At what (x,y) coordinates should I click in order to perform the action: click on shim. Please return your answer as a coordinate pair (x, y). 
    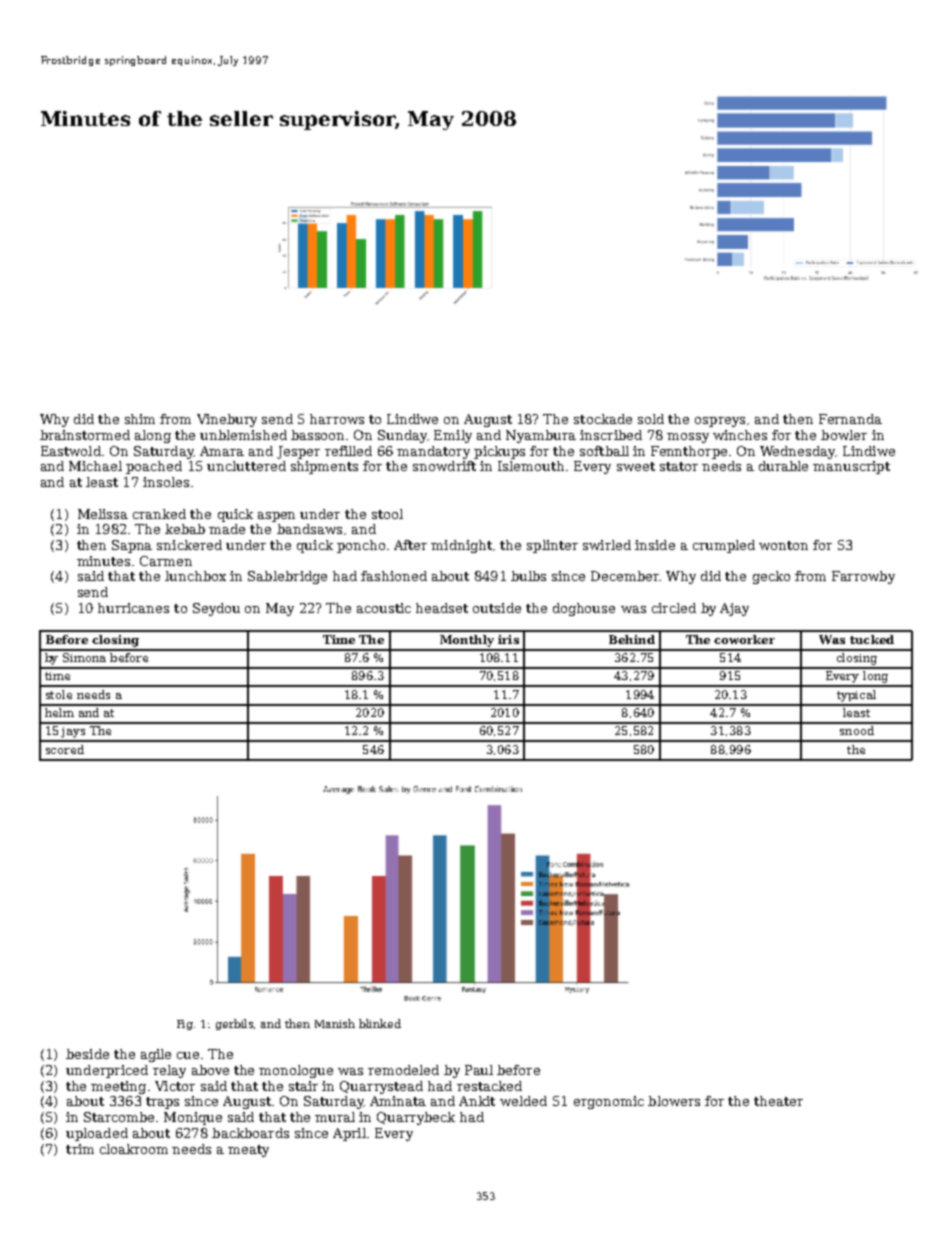
    Looking at the image, I should click on (140, 419).
